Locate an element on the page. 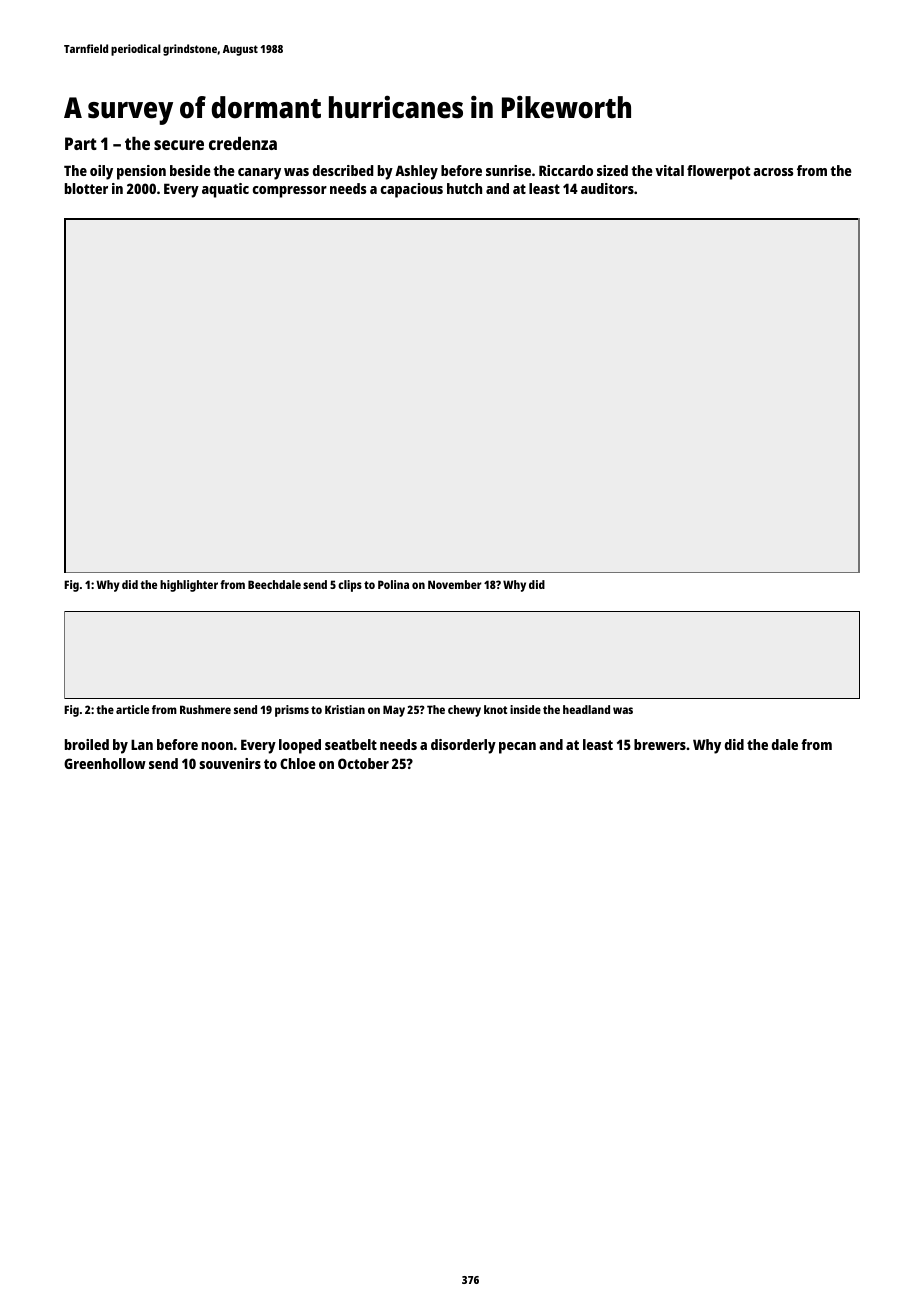  noon is located at coordinates (217, 746).
